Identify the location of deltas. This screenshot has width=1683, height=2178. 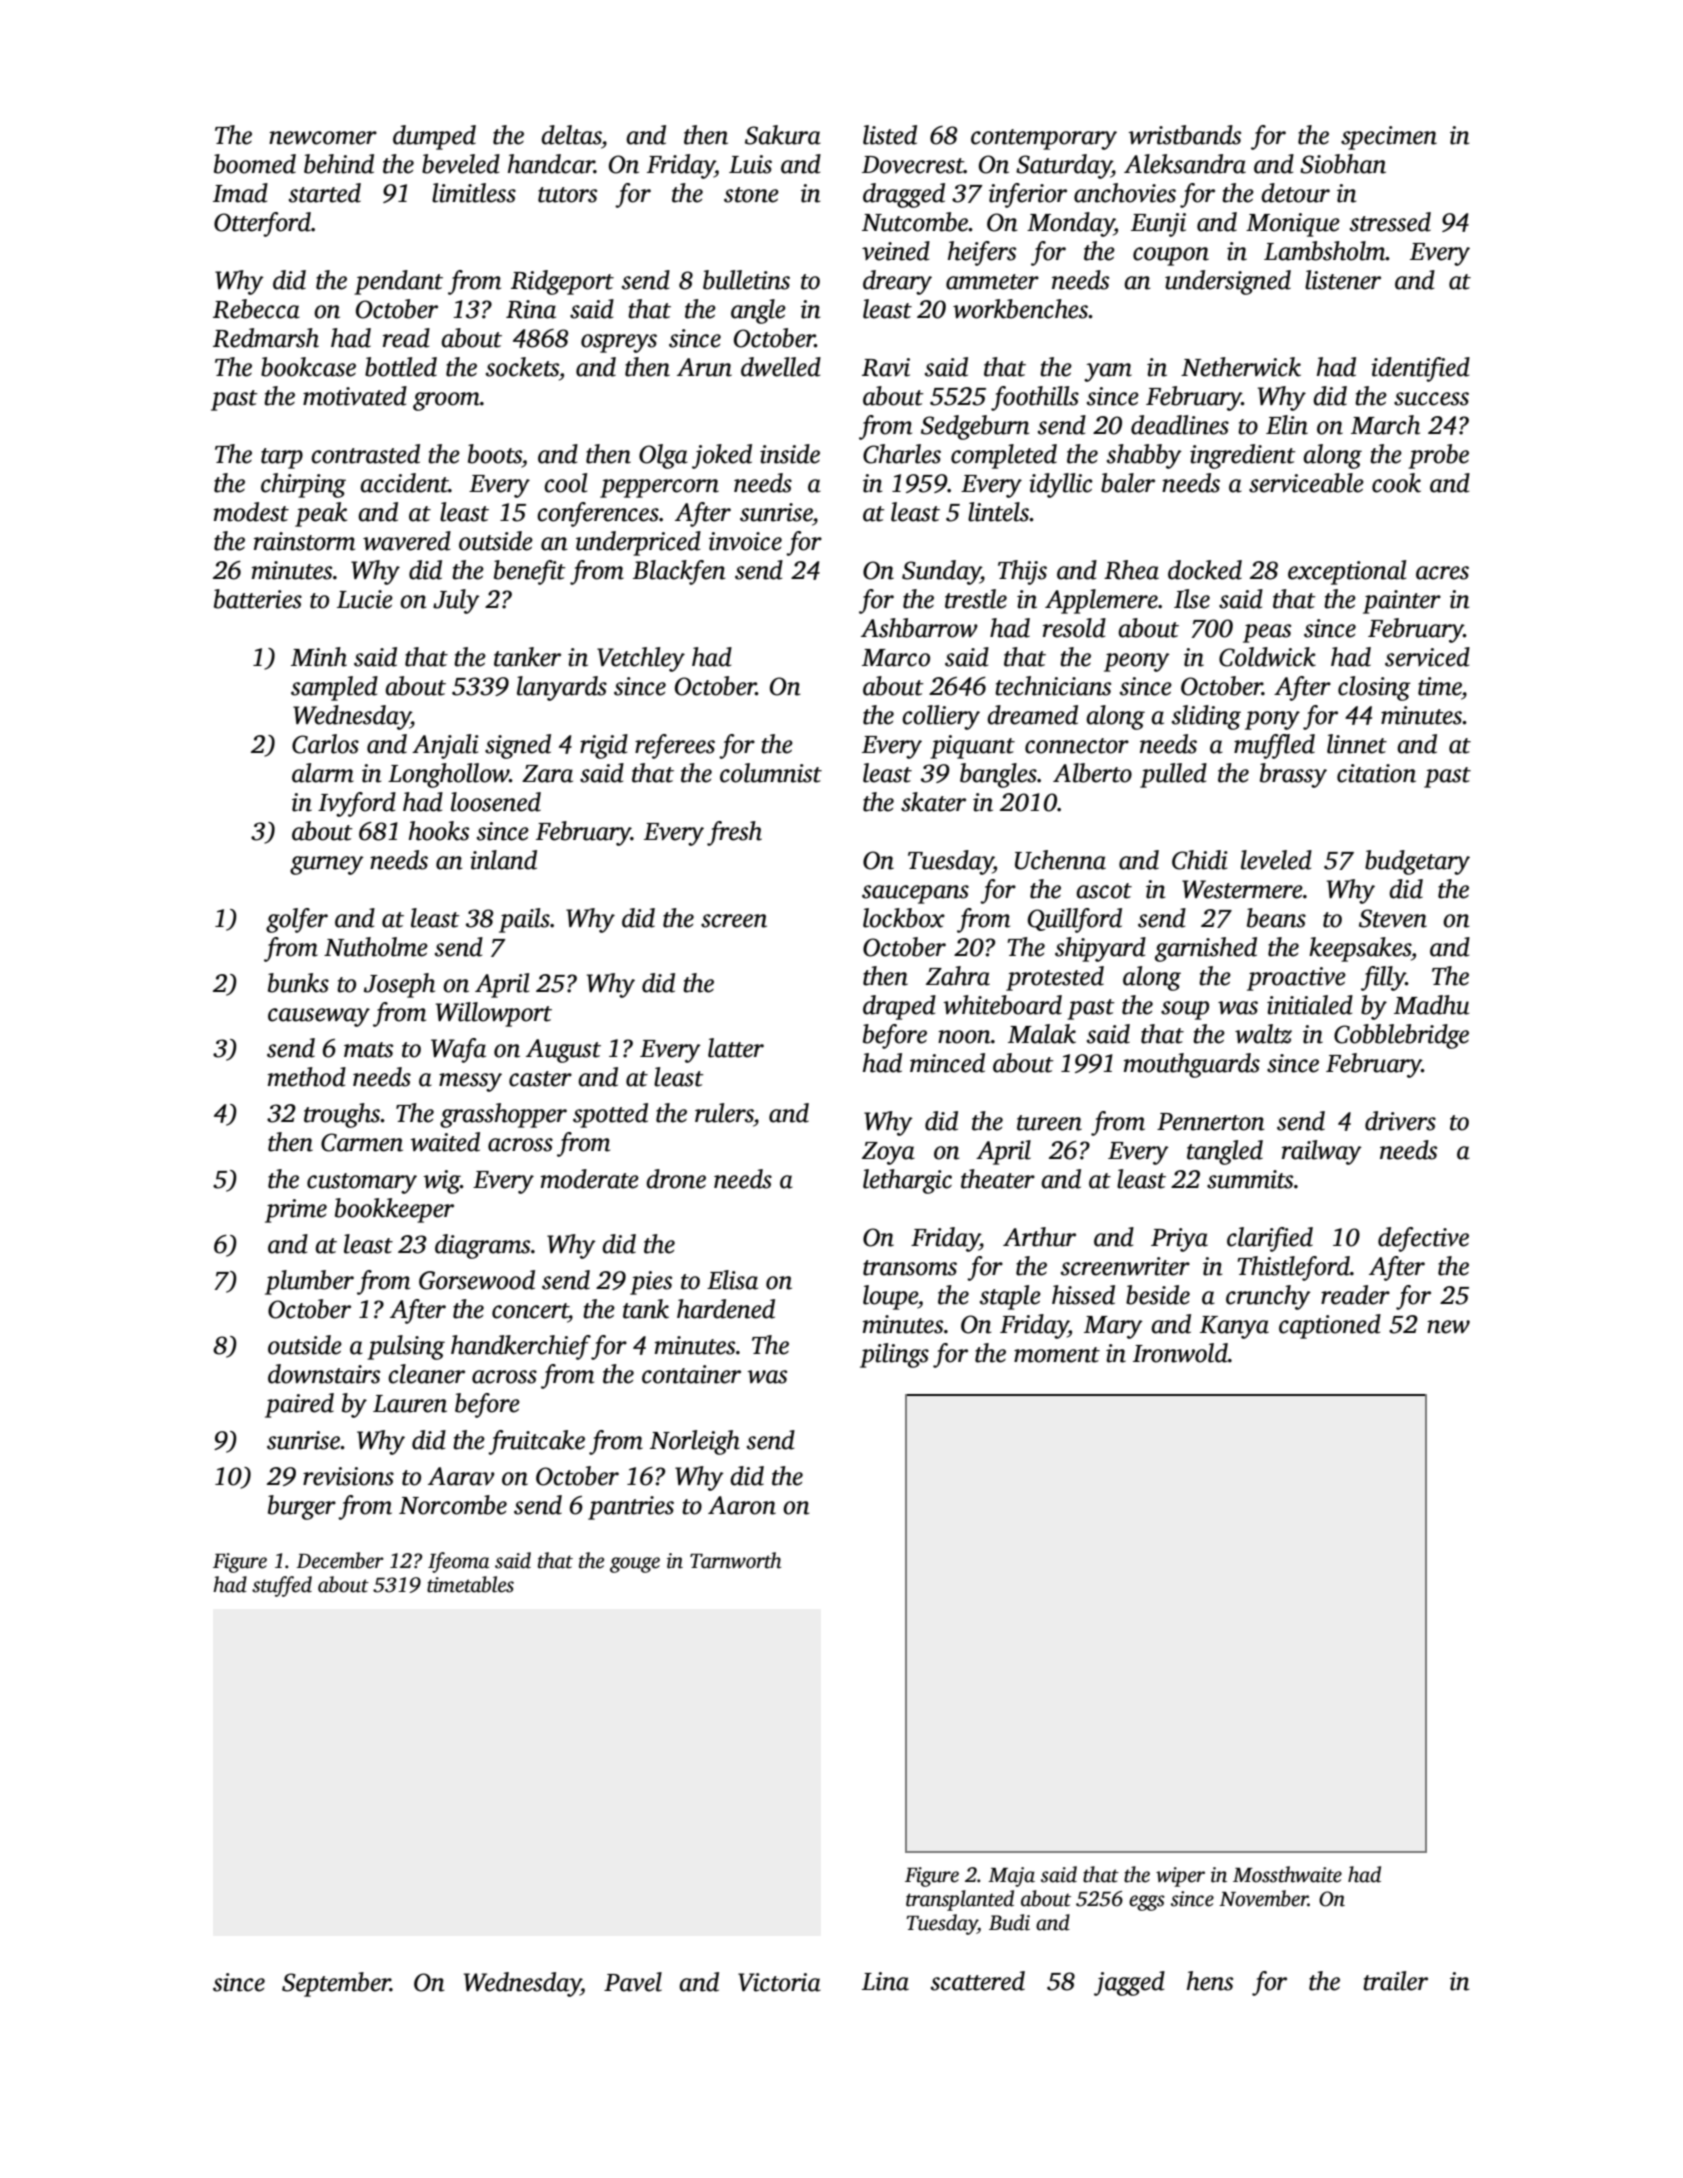
(571, 135).
